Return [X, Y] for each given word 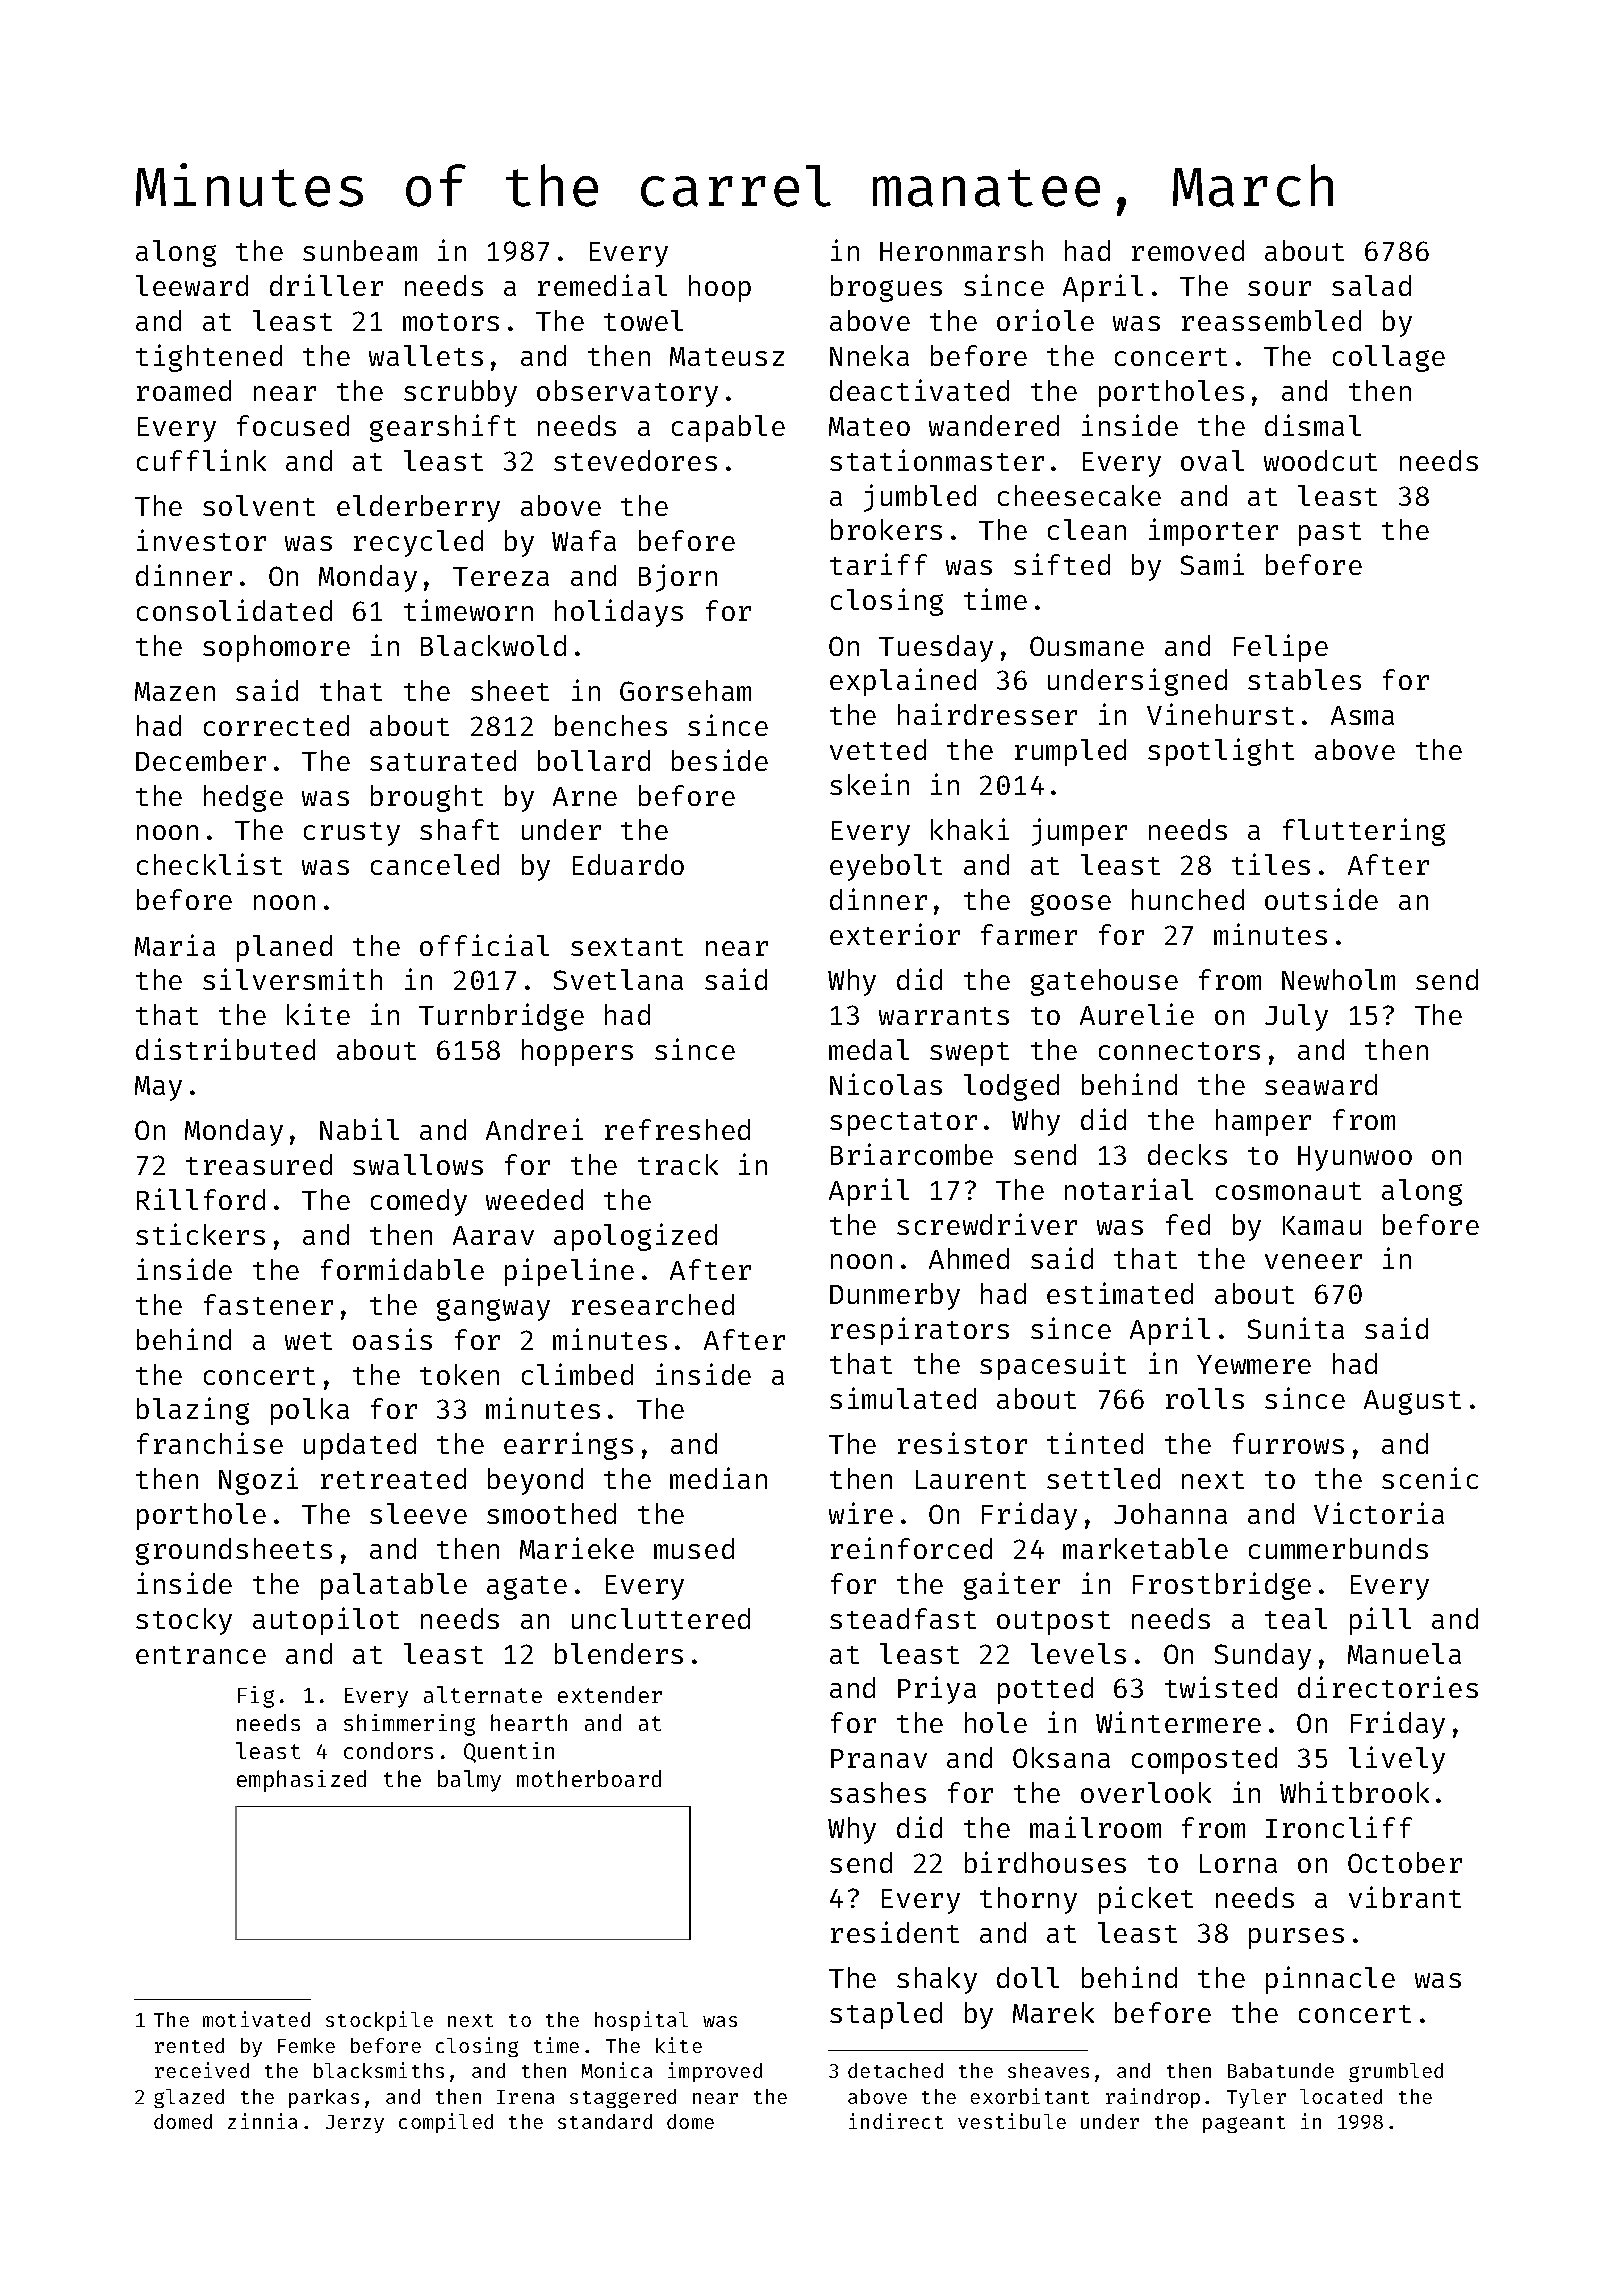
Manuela [1404, 1653]
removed [1188, 250]
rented [189, 2045]
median [718, 1478]
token [459, 1374]
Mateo [869, 426]
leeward [192, 285]
